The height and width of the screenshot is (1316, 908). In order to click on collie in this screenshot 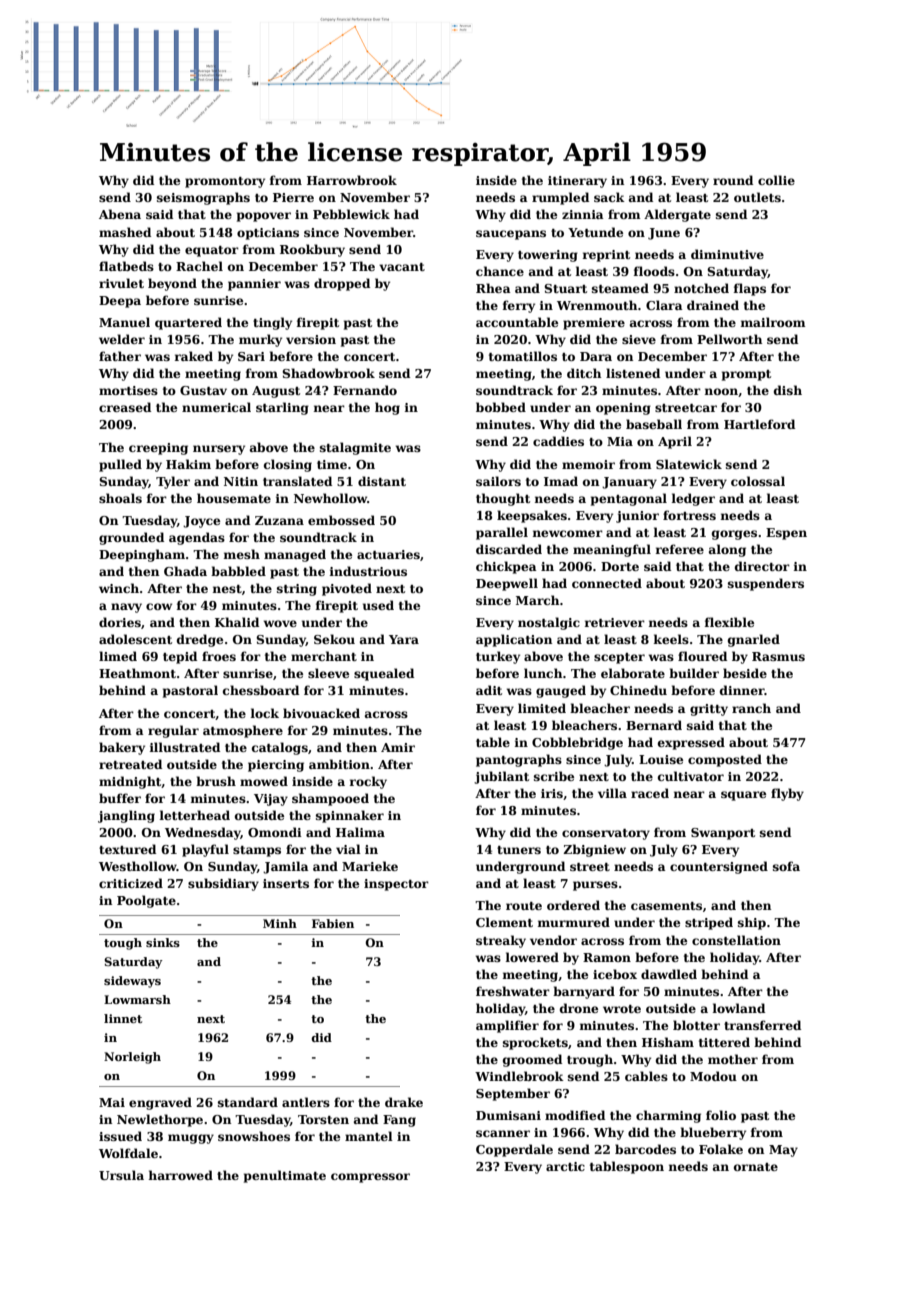, I will do `click(776, 180)`.
